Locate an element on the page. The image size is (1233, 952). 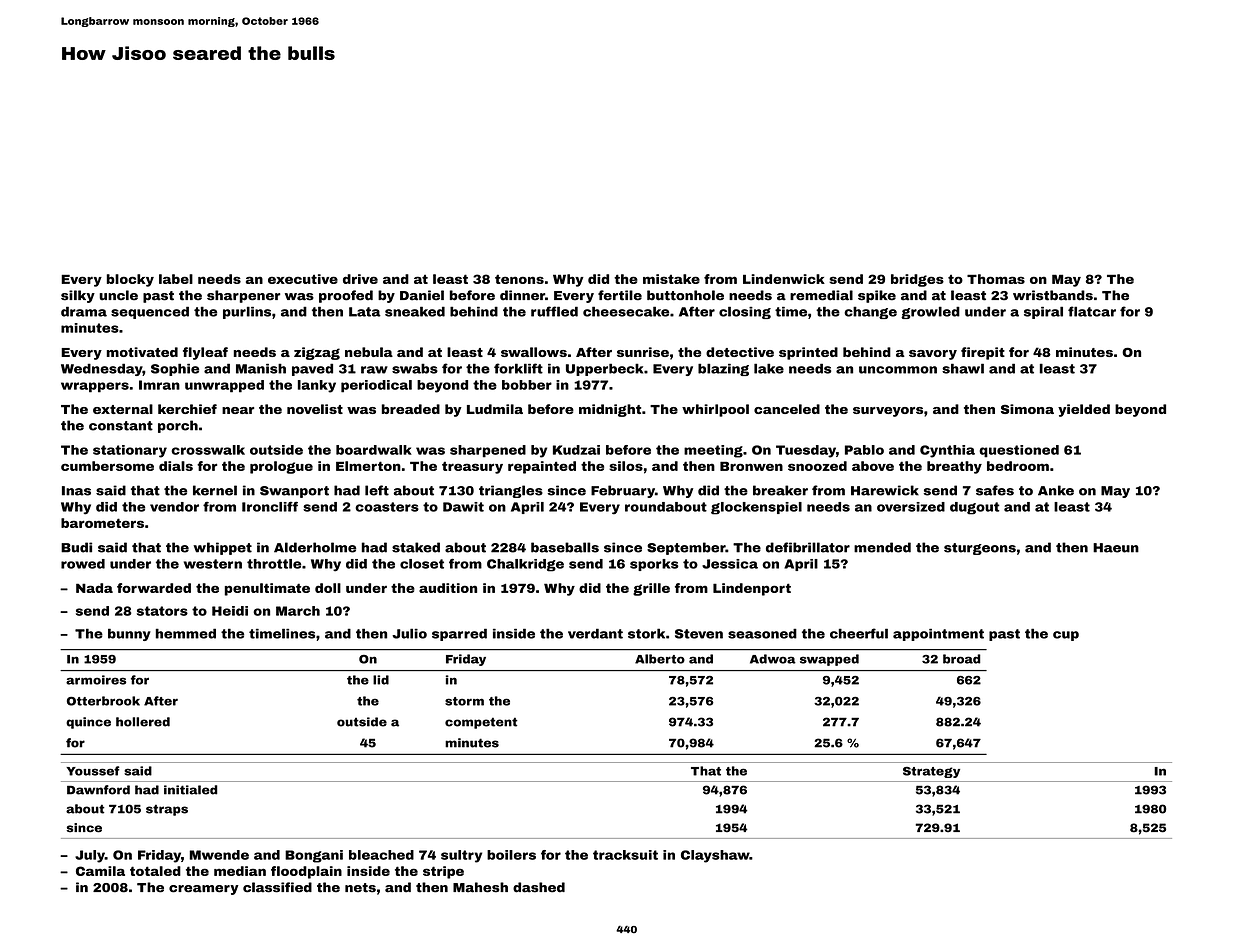
lanky is located at coordinates (317, 386).
